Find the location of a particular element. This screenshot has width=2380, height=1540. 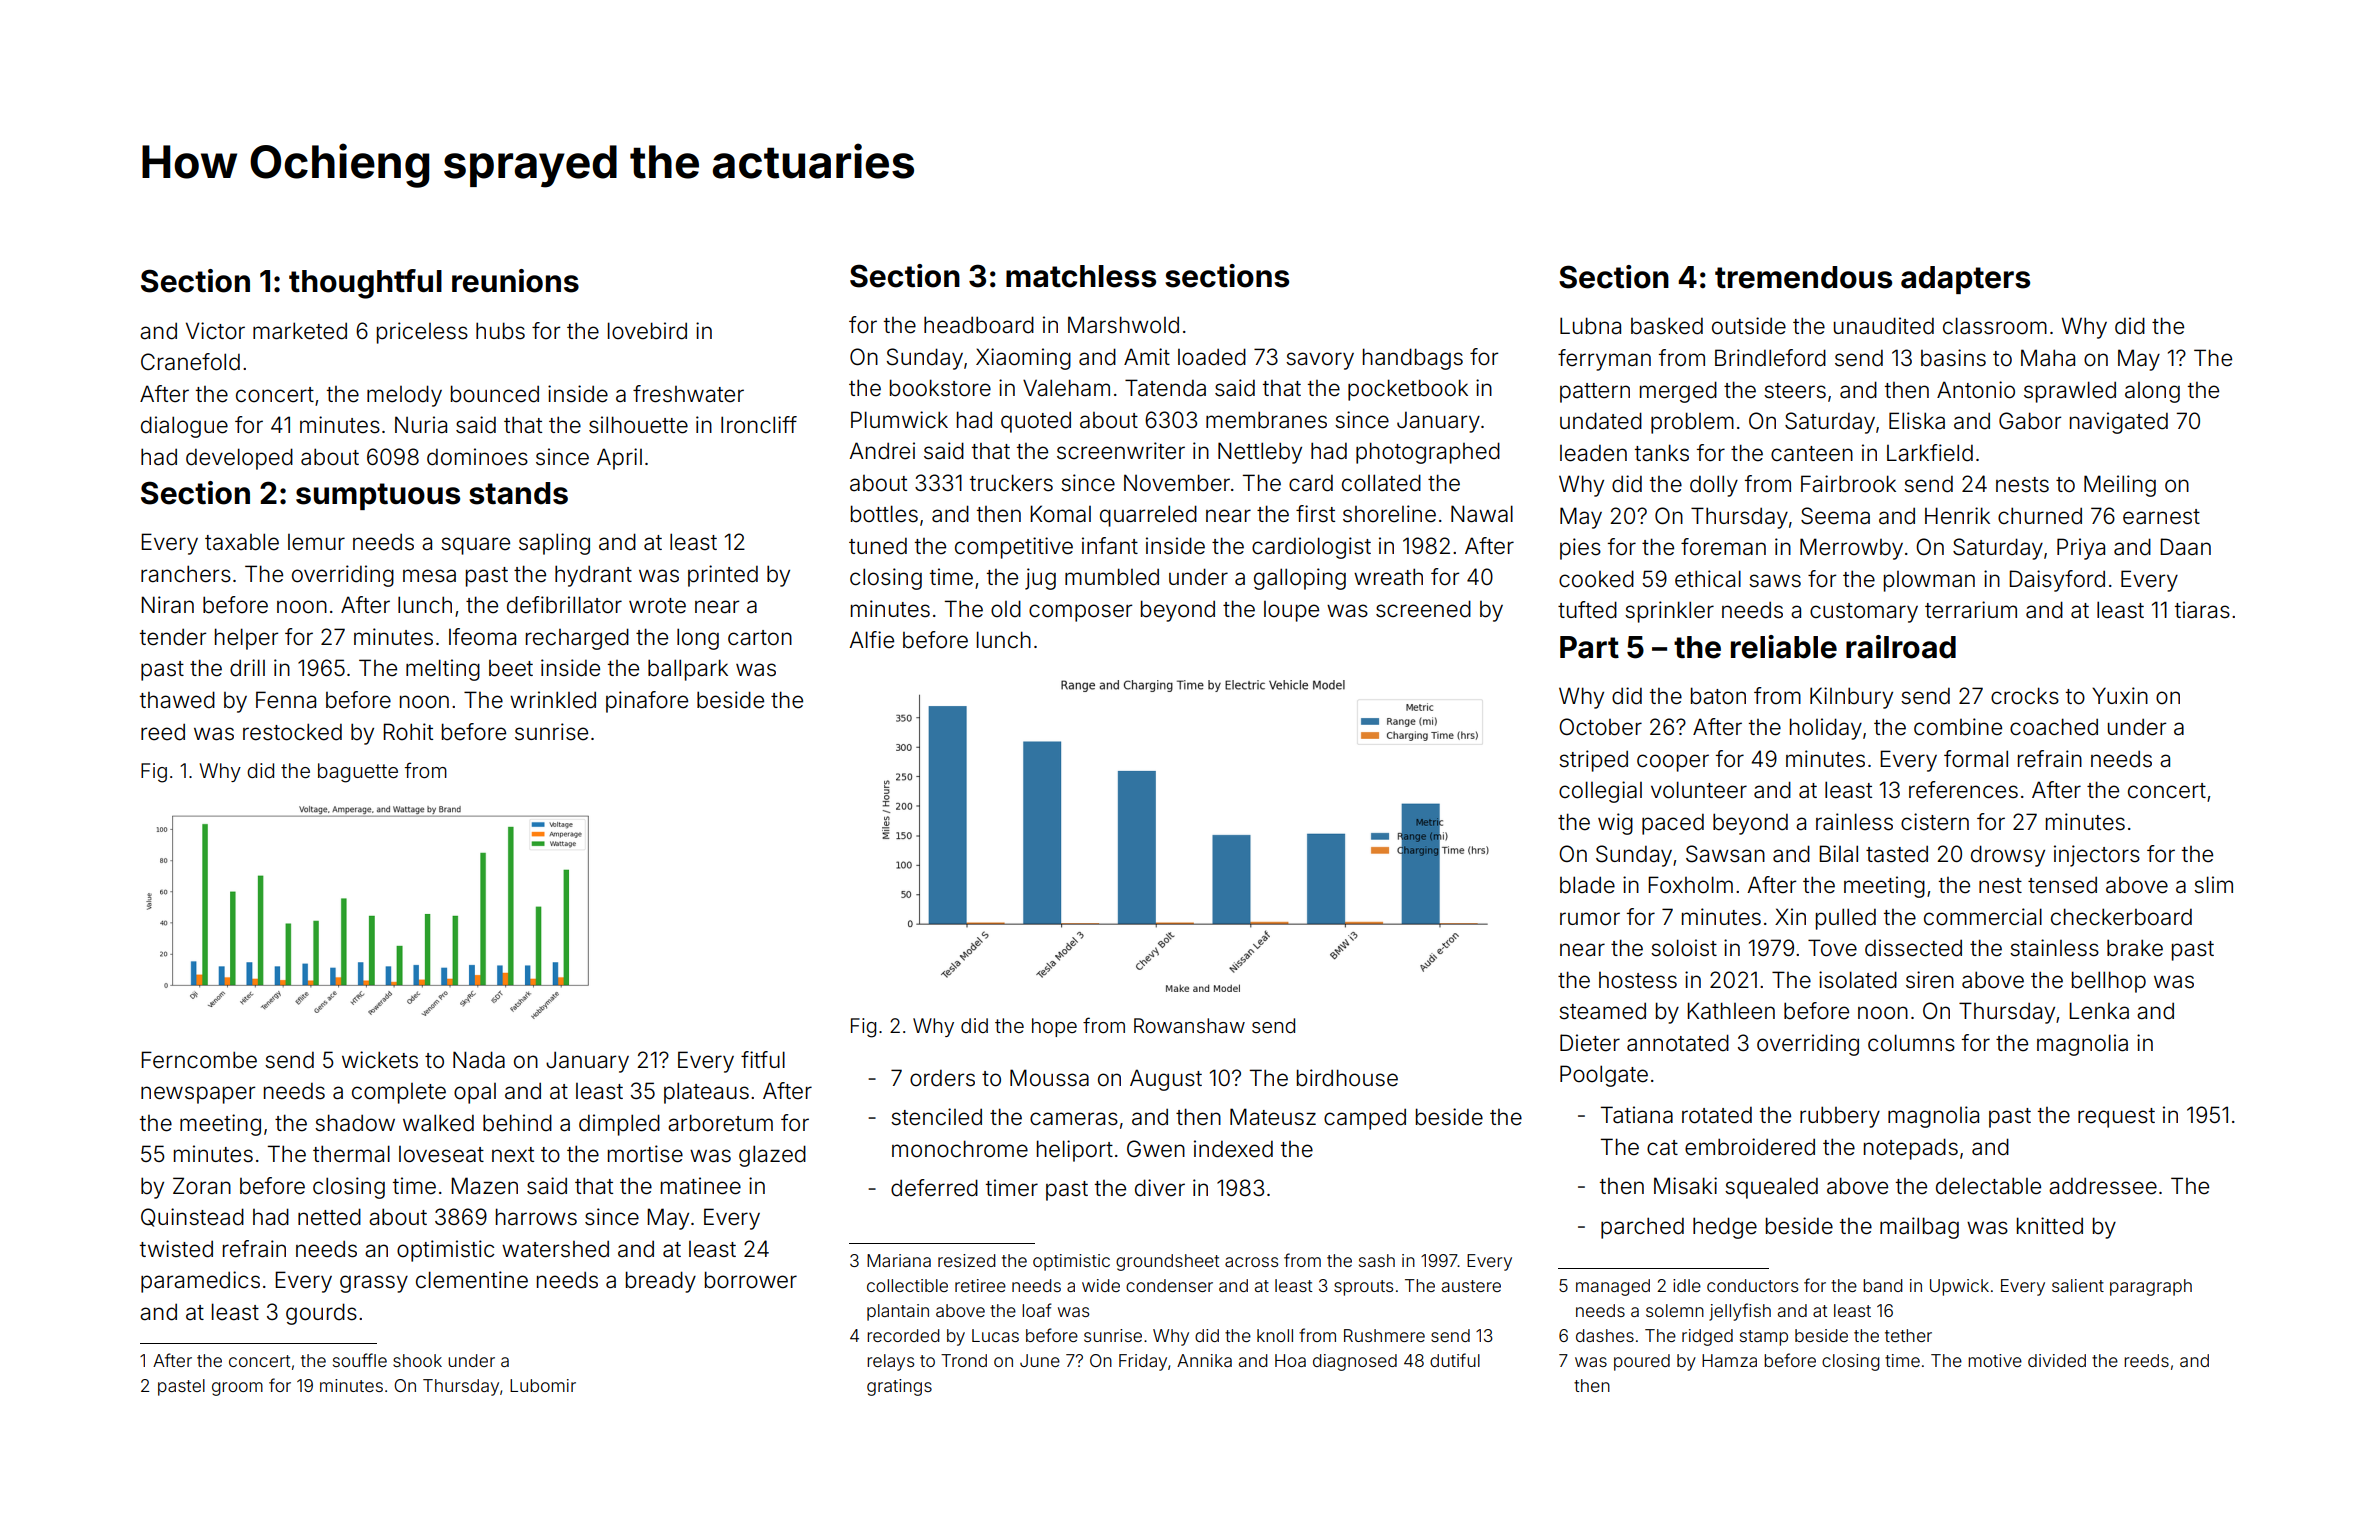

Cranefold is located at coordinates (190, 362).
